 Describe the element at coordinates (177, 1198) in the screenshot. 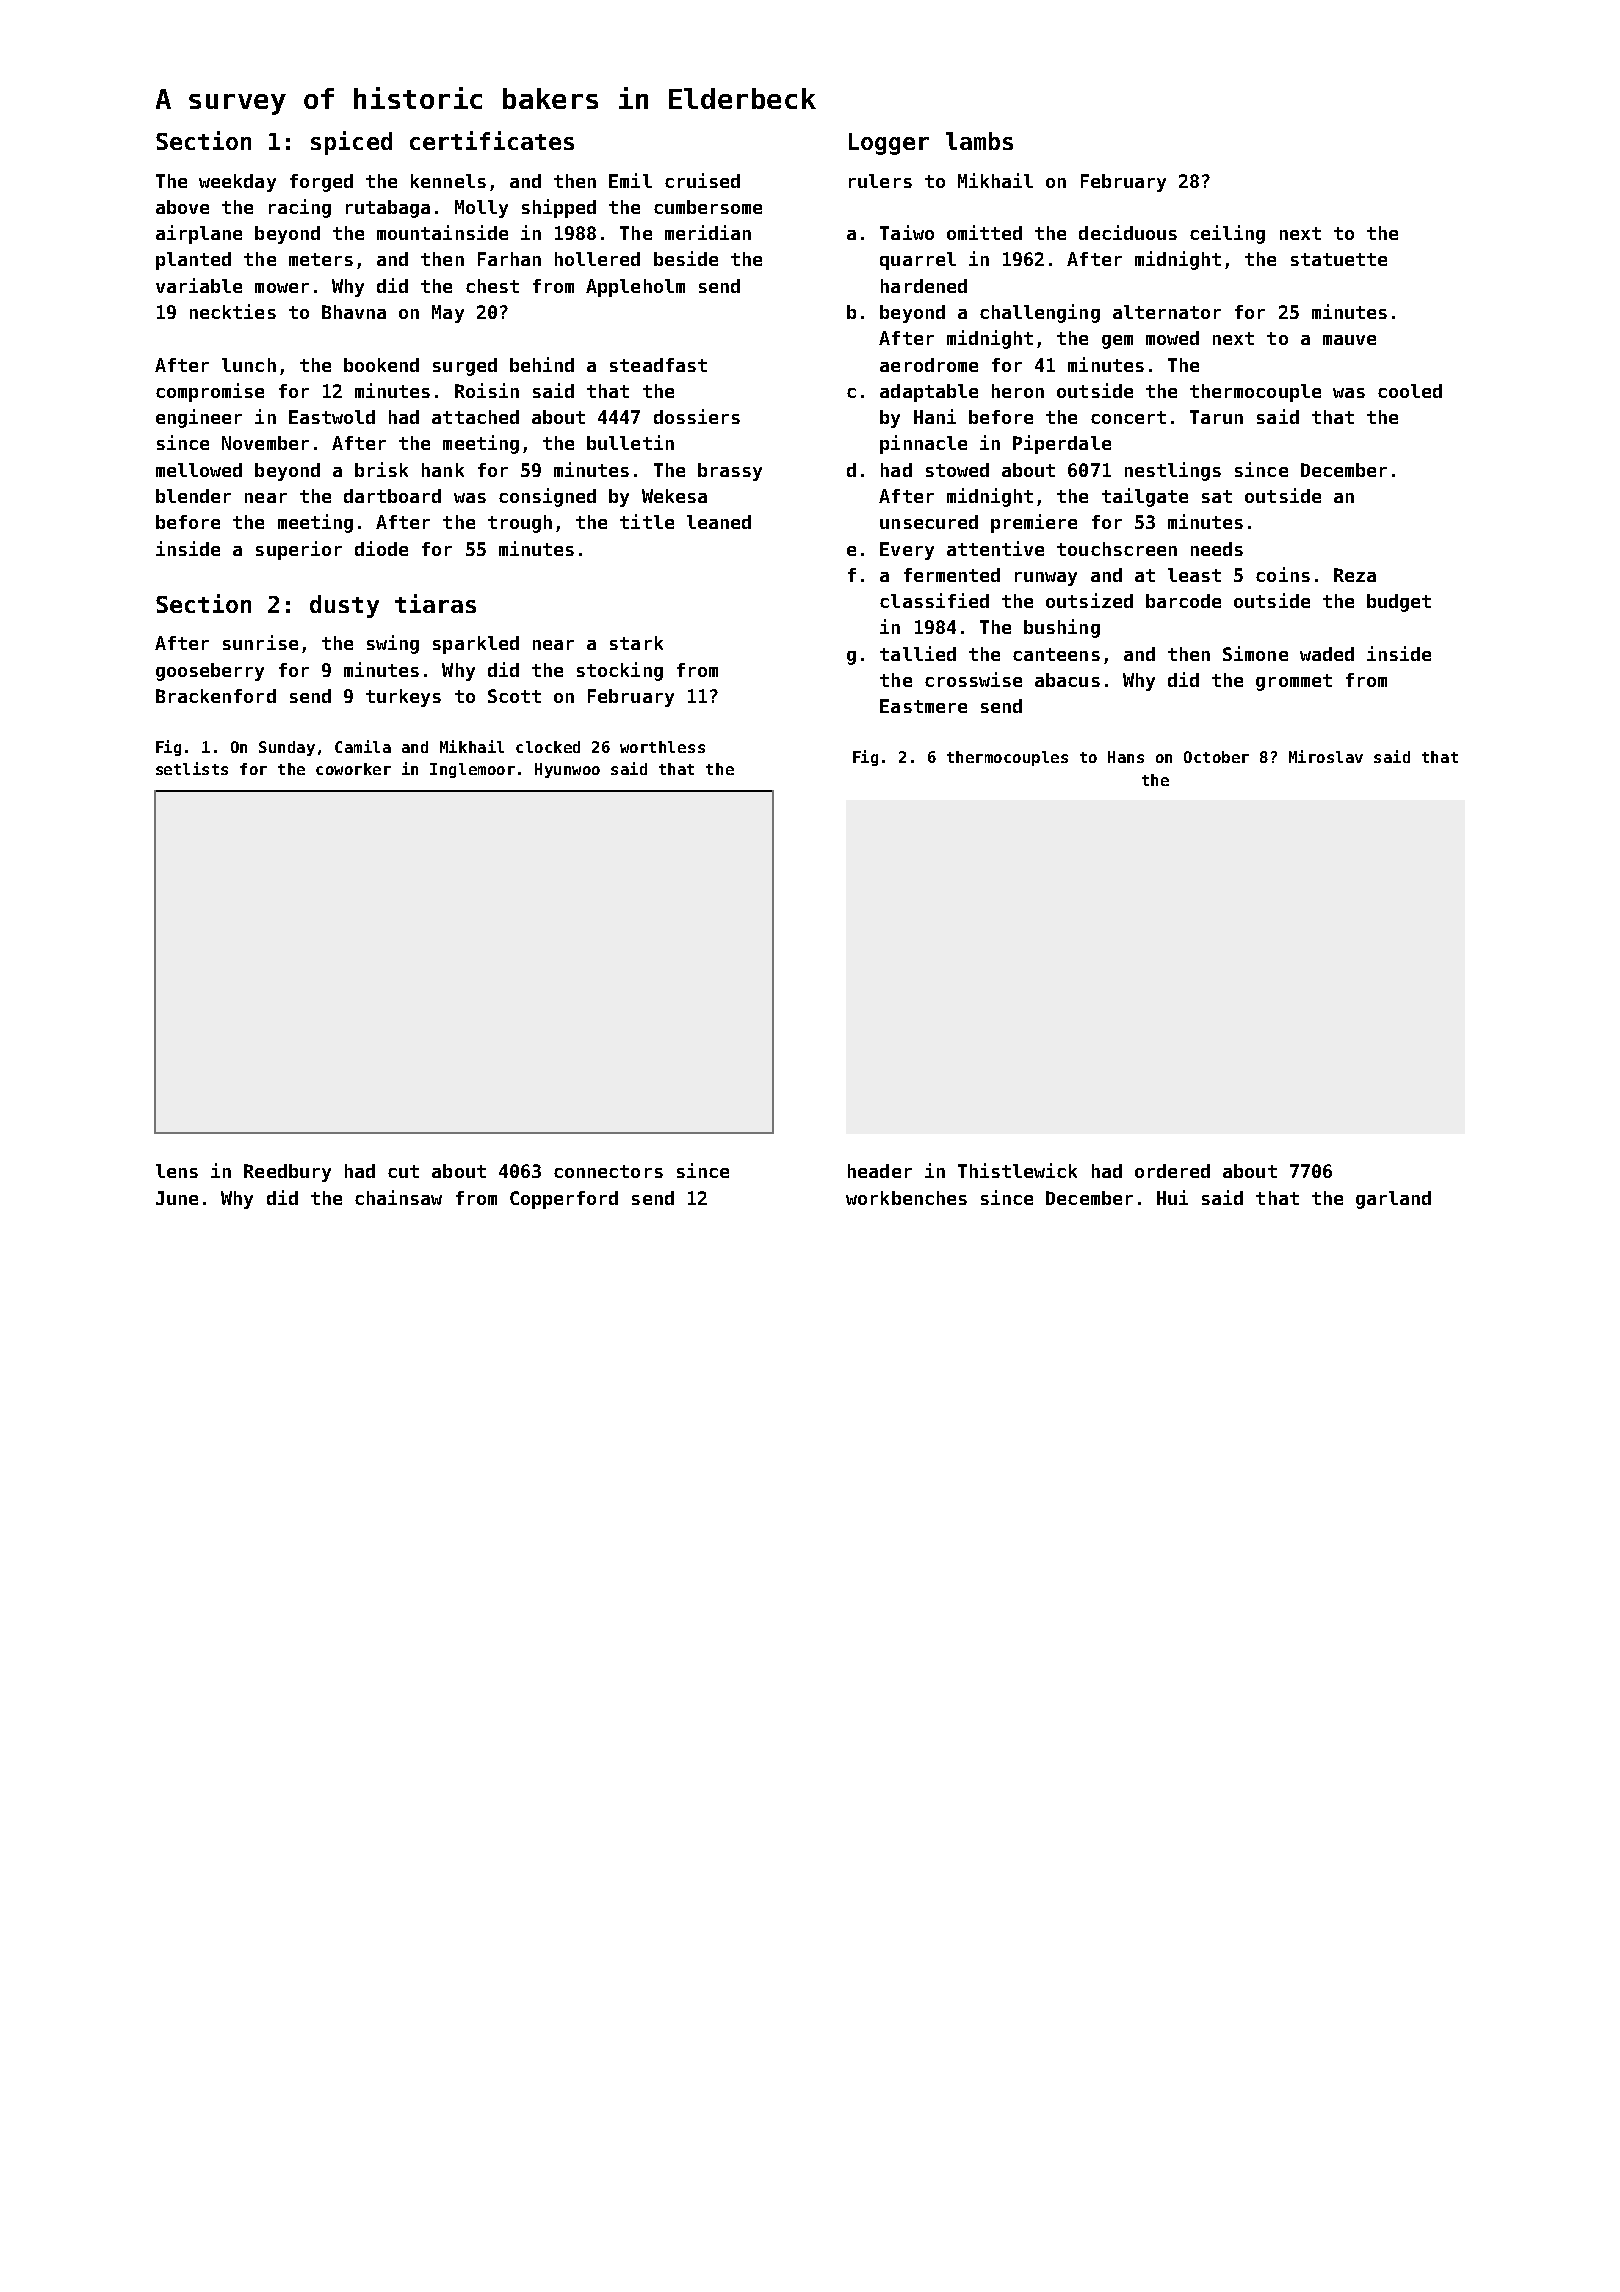

I see `June` at that location.
